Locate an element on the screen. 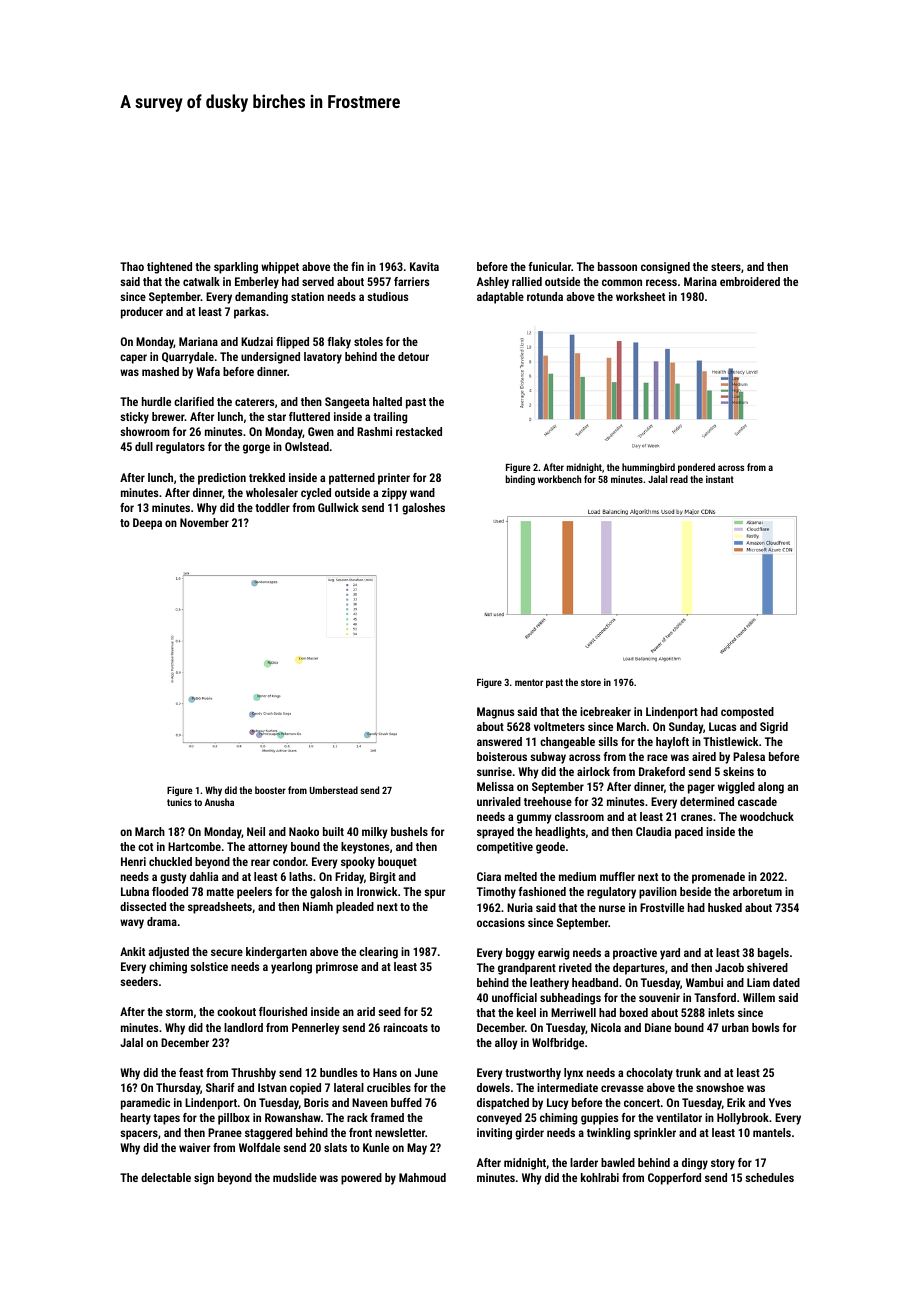  Mahmoud is located at coordinates (422, 1177).
